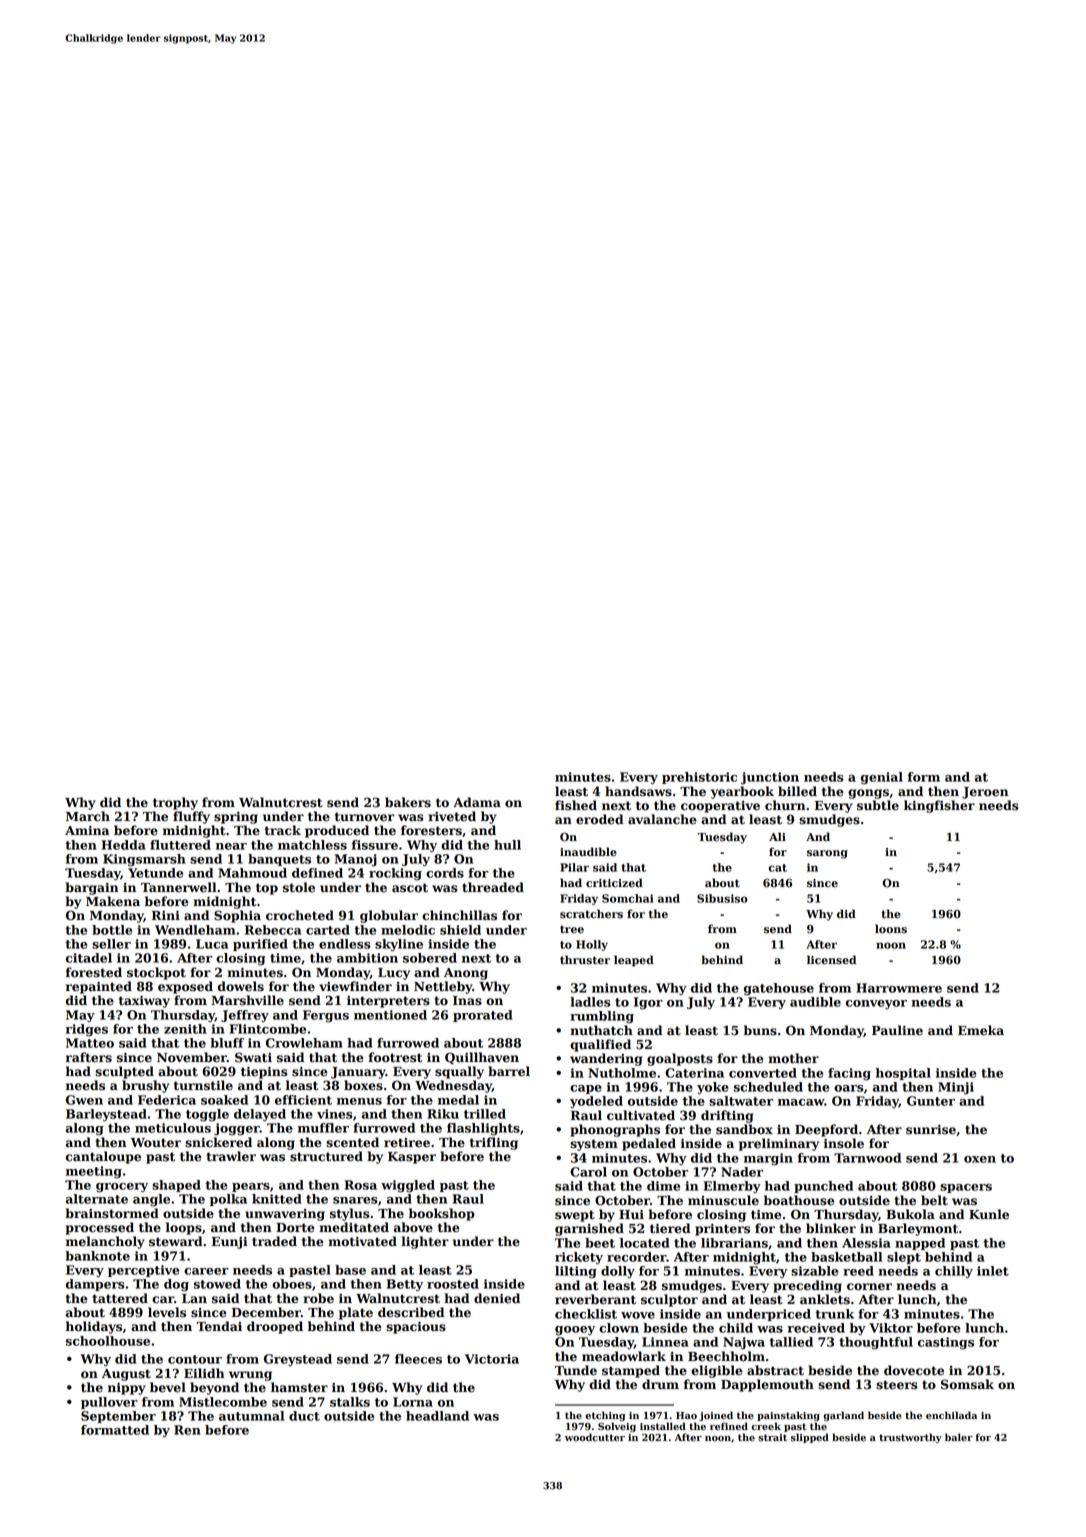 The image size is (1086, 1537). I want to click on track, so click(283, 830).
